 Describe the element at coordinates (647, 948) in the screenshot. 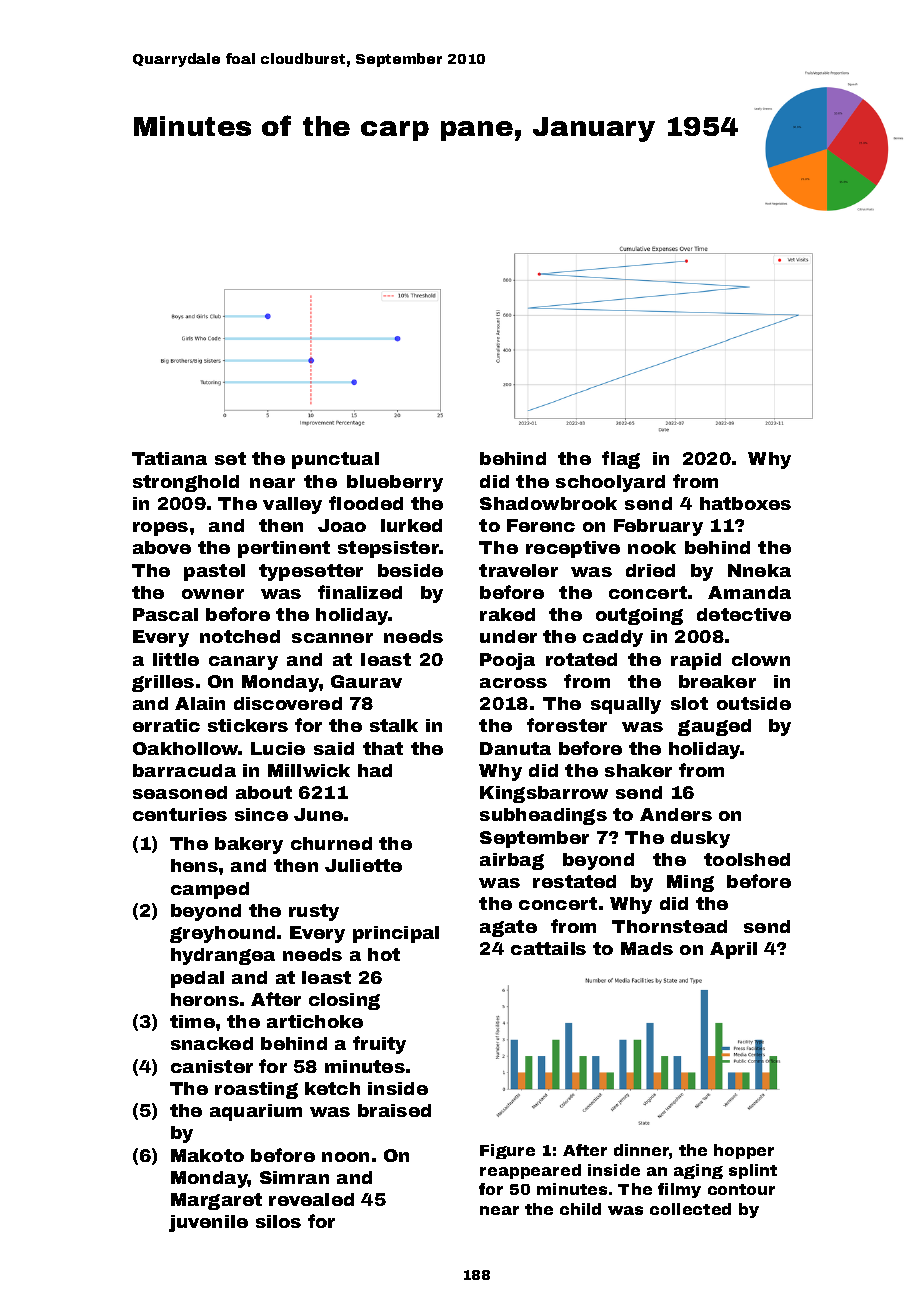

I see `Mads` at that location.
